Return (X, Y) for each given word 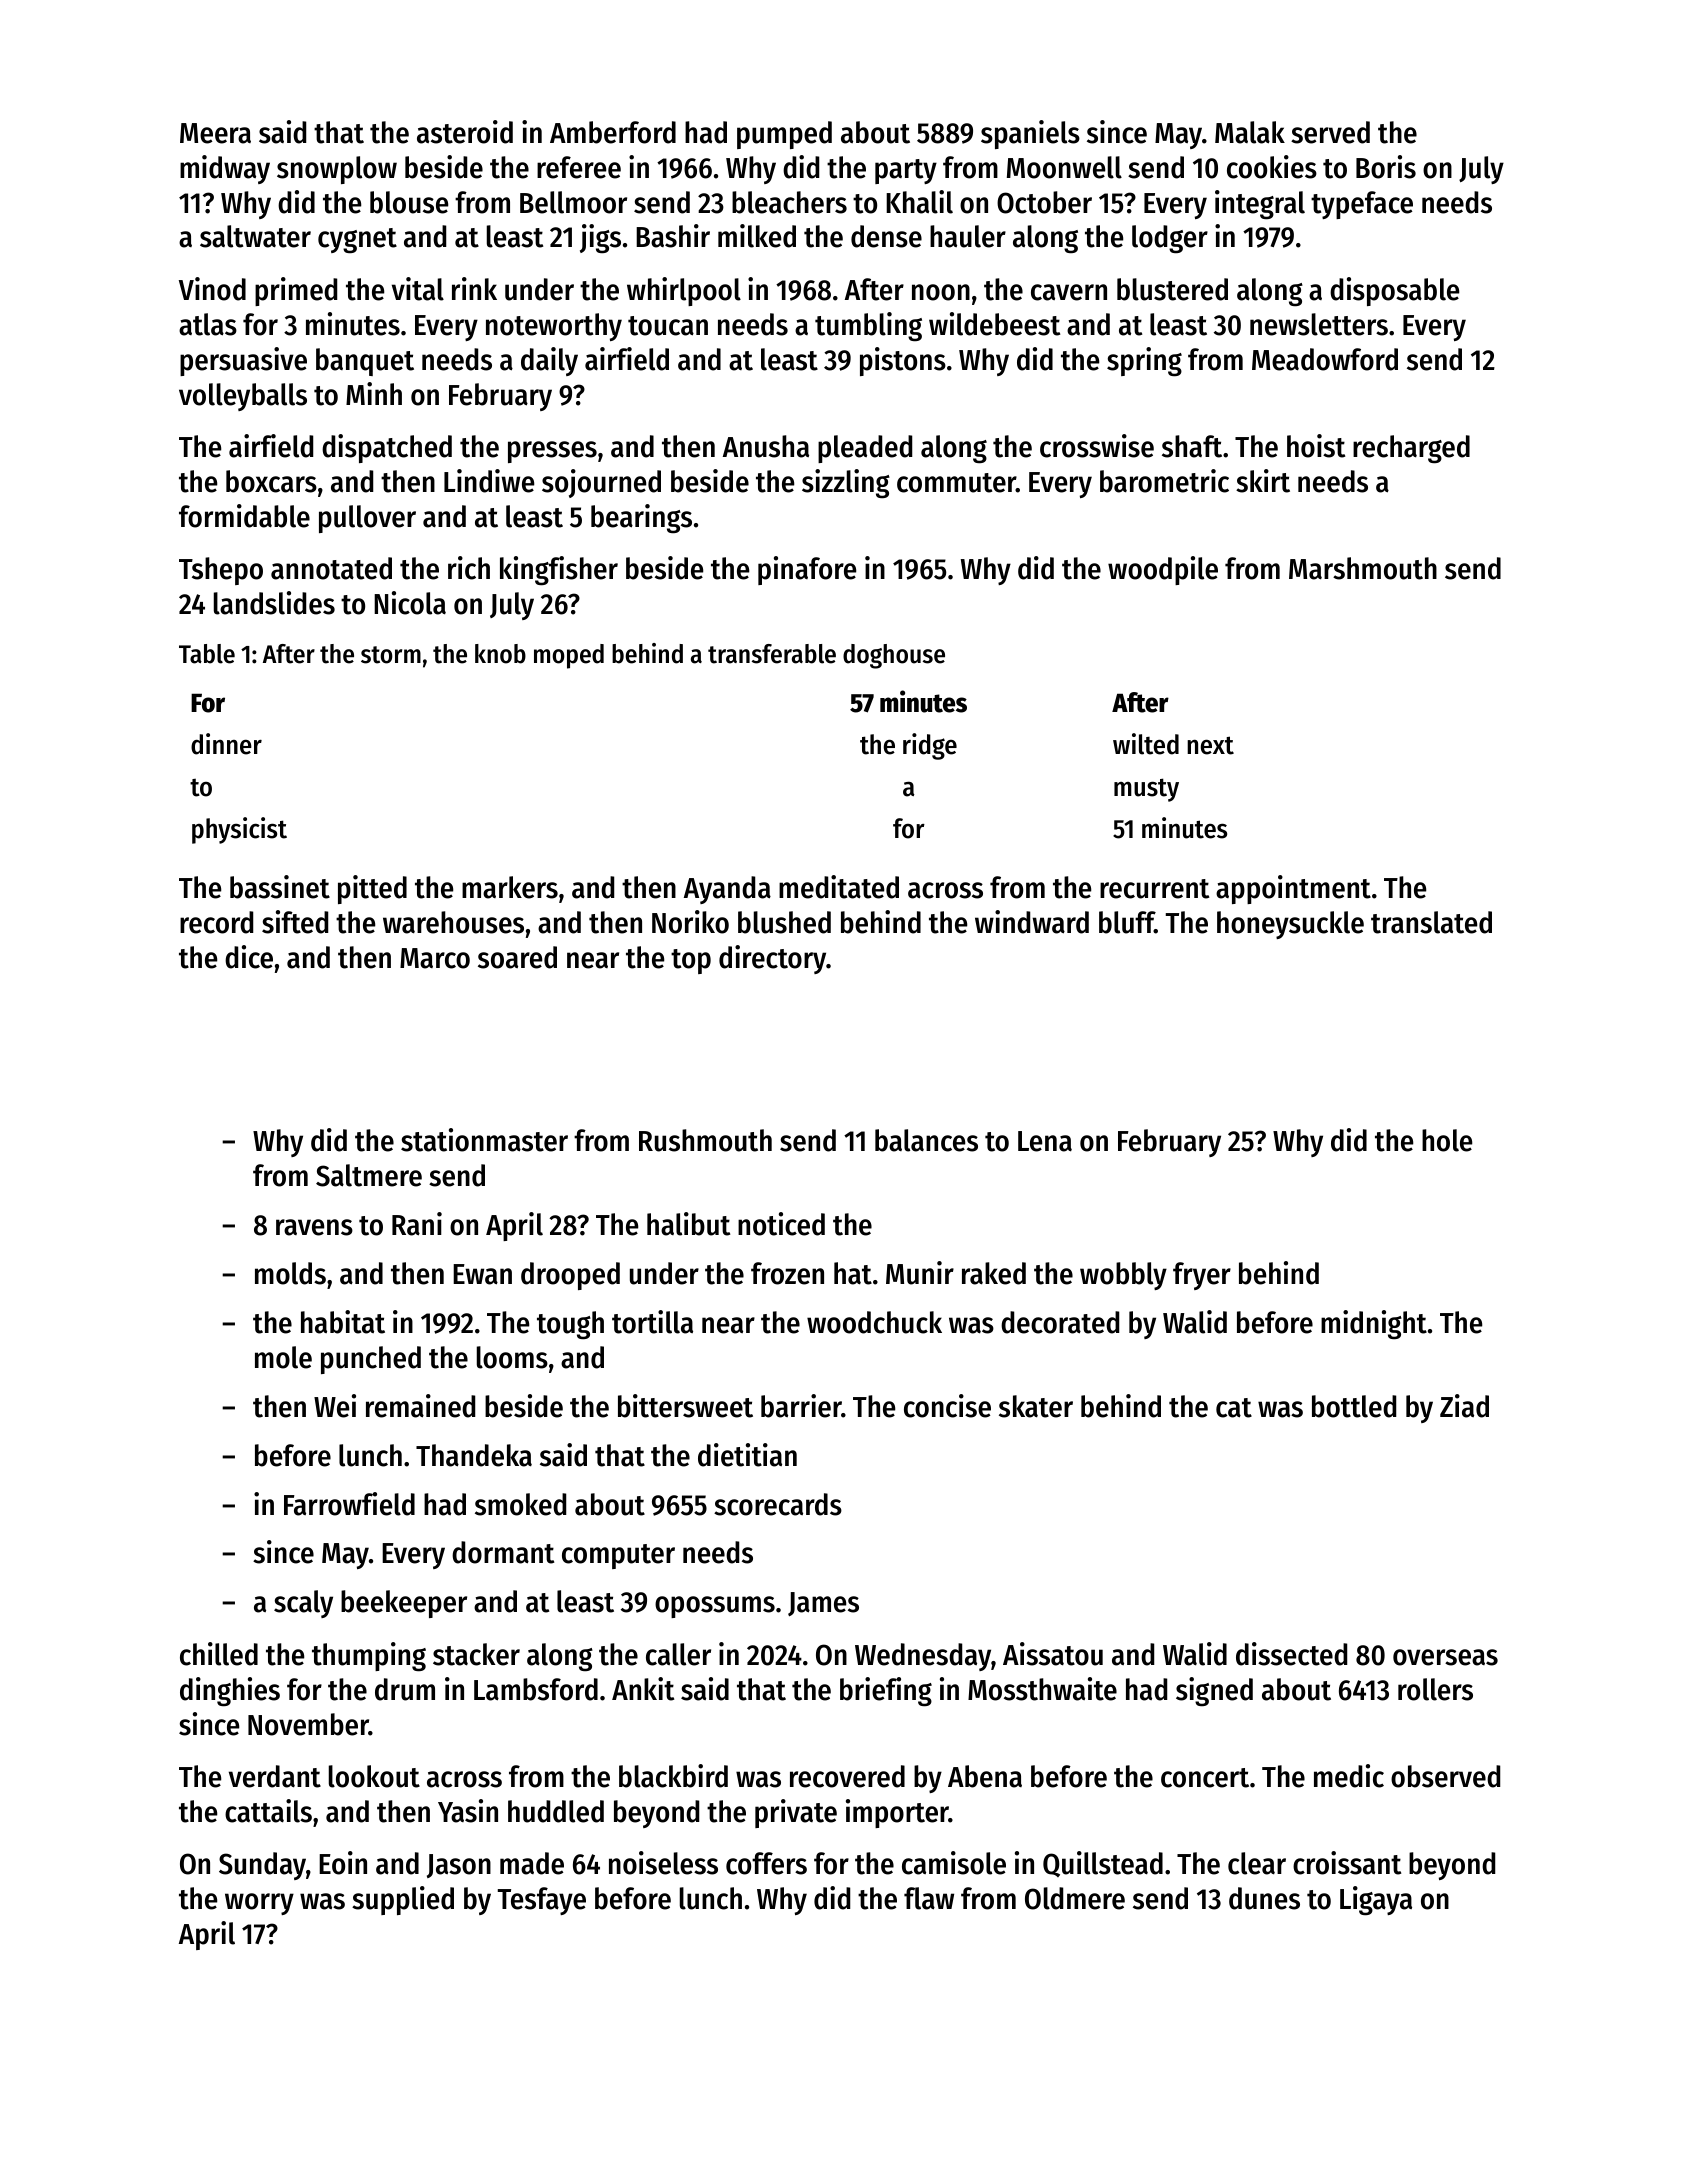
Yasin (468, 1811)
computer (618, 1556)
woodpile (1163, 570)
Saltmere (369, 1175)
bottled (1354, 1406)
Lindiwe (489, 481)
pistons (903, 361)
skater (1036, 1406)
